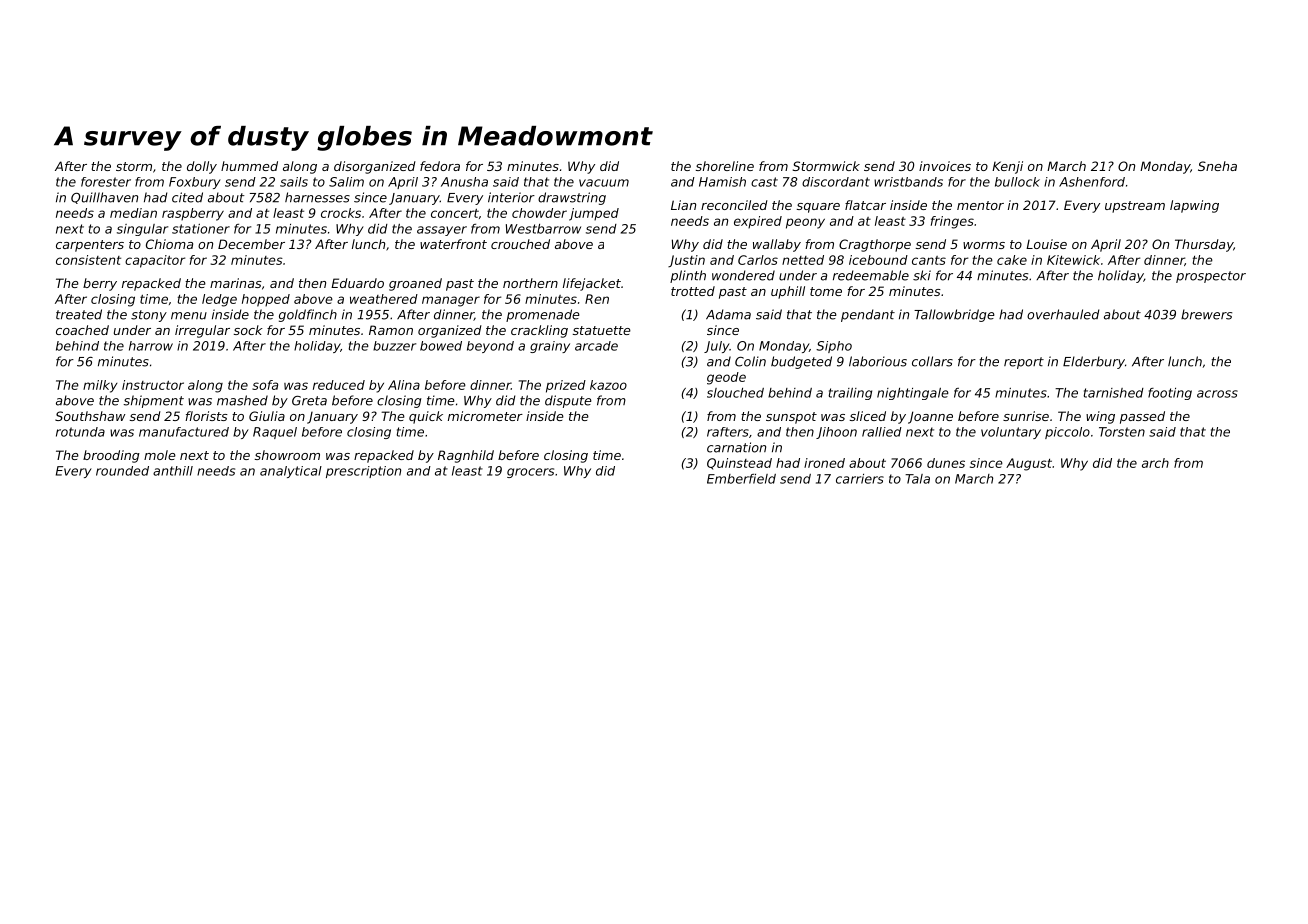 Image resolution: width=1308 pixels, height=924 pixels. Describe the element at coordinates (202, 167) in the image. I see `dolly` at that location.
